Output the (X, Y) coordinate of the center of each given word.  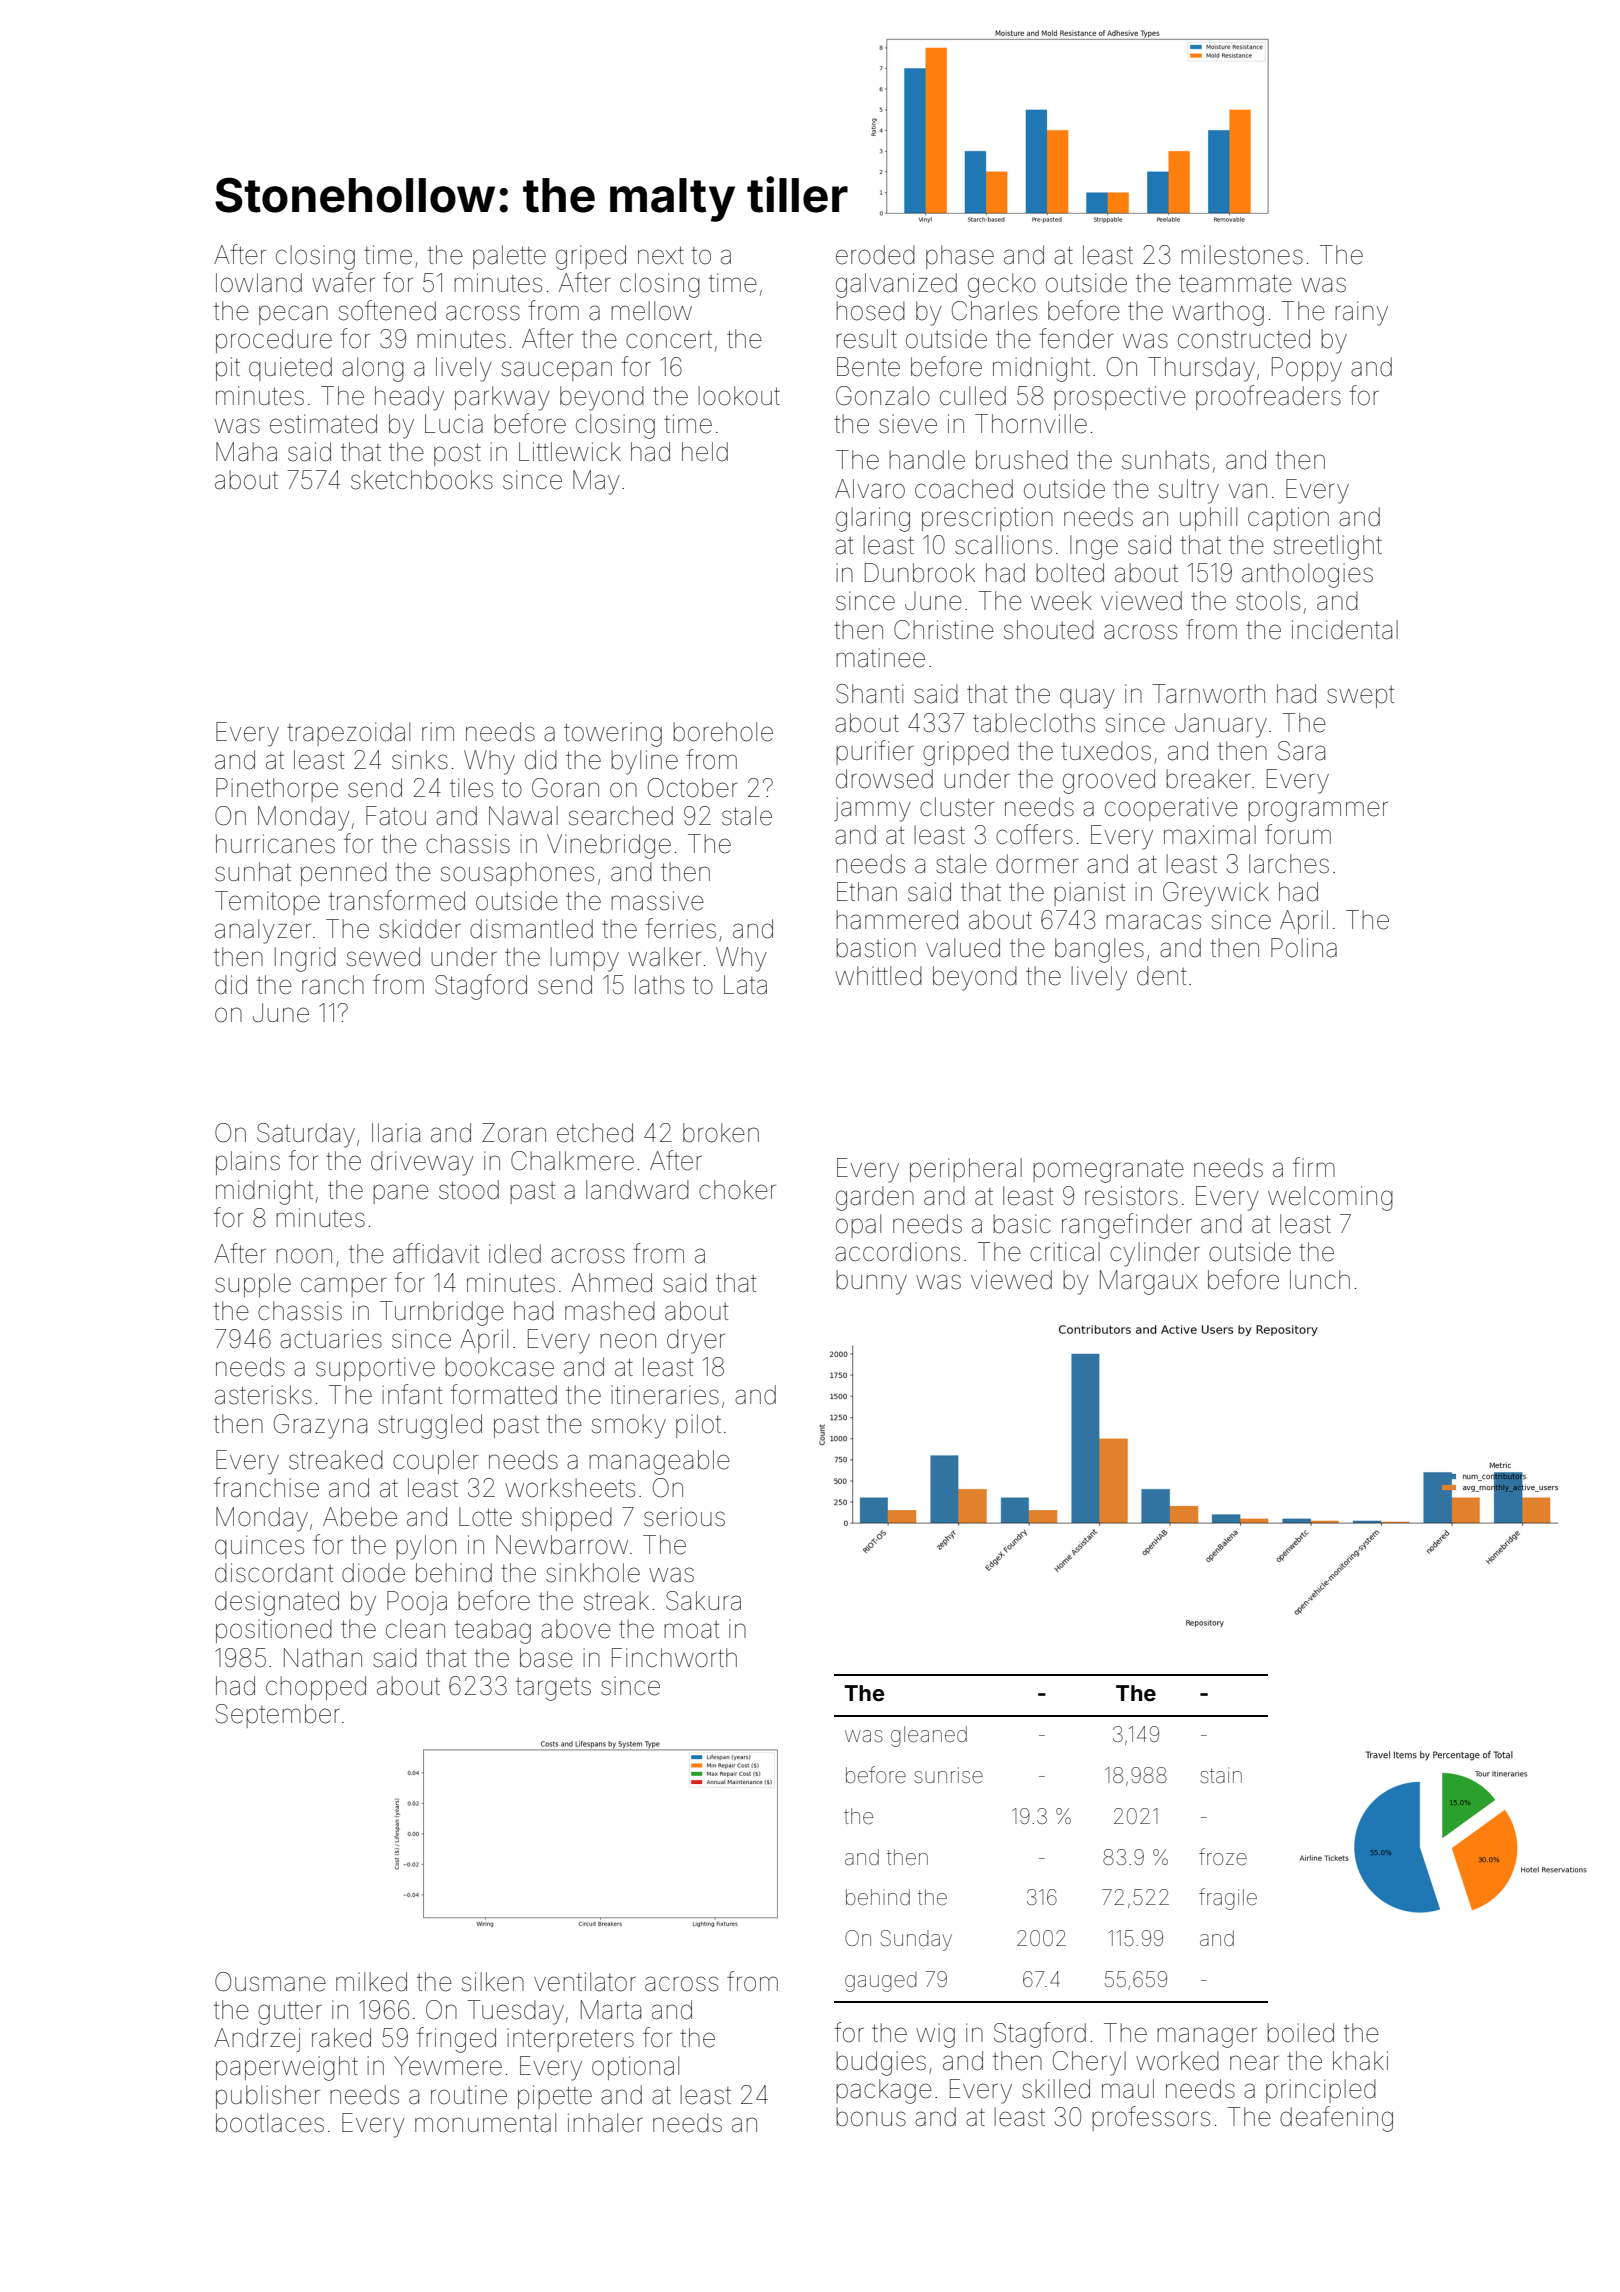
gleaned (929, 1736)
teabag (493, 1631)
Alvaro (870, 489)
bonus (871, 2117)
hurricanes (275, 844)
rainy (1361, 313)
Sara (1301, 751)
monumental (485, 2123)
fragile (1228, 1899)
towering (613, 734)
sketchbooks (422, 480)
